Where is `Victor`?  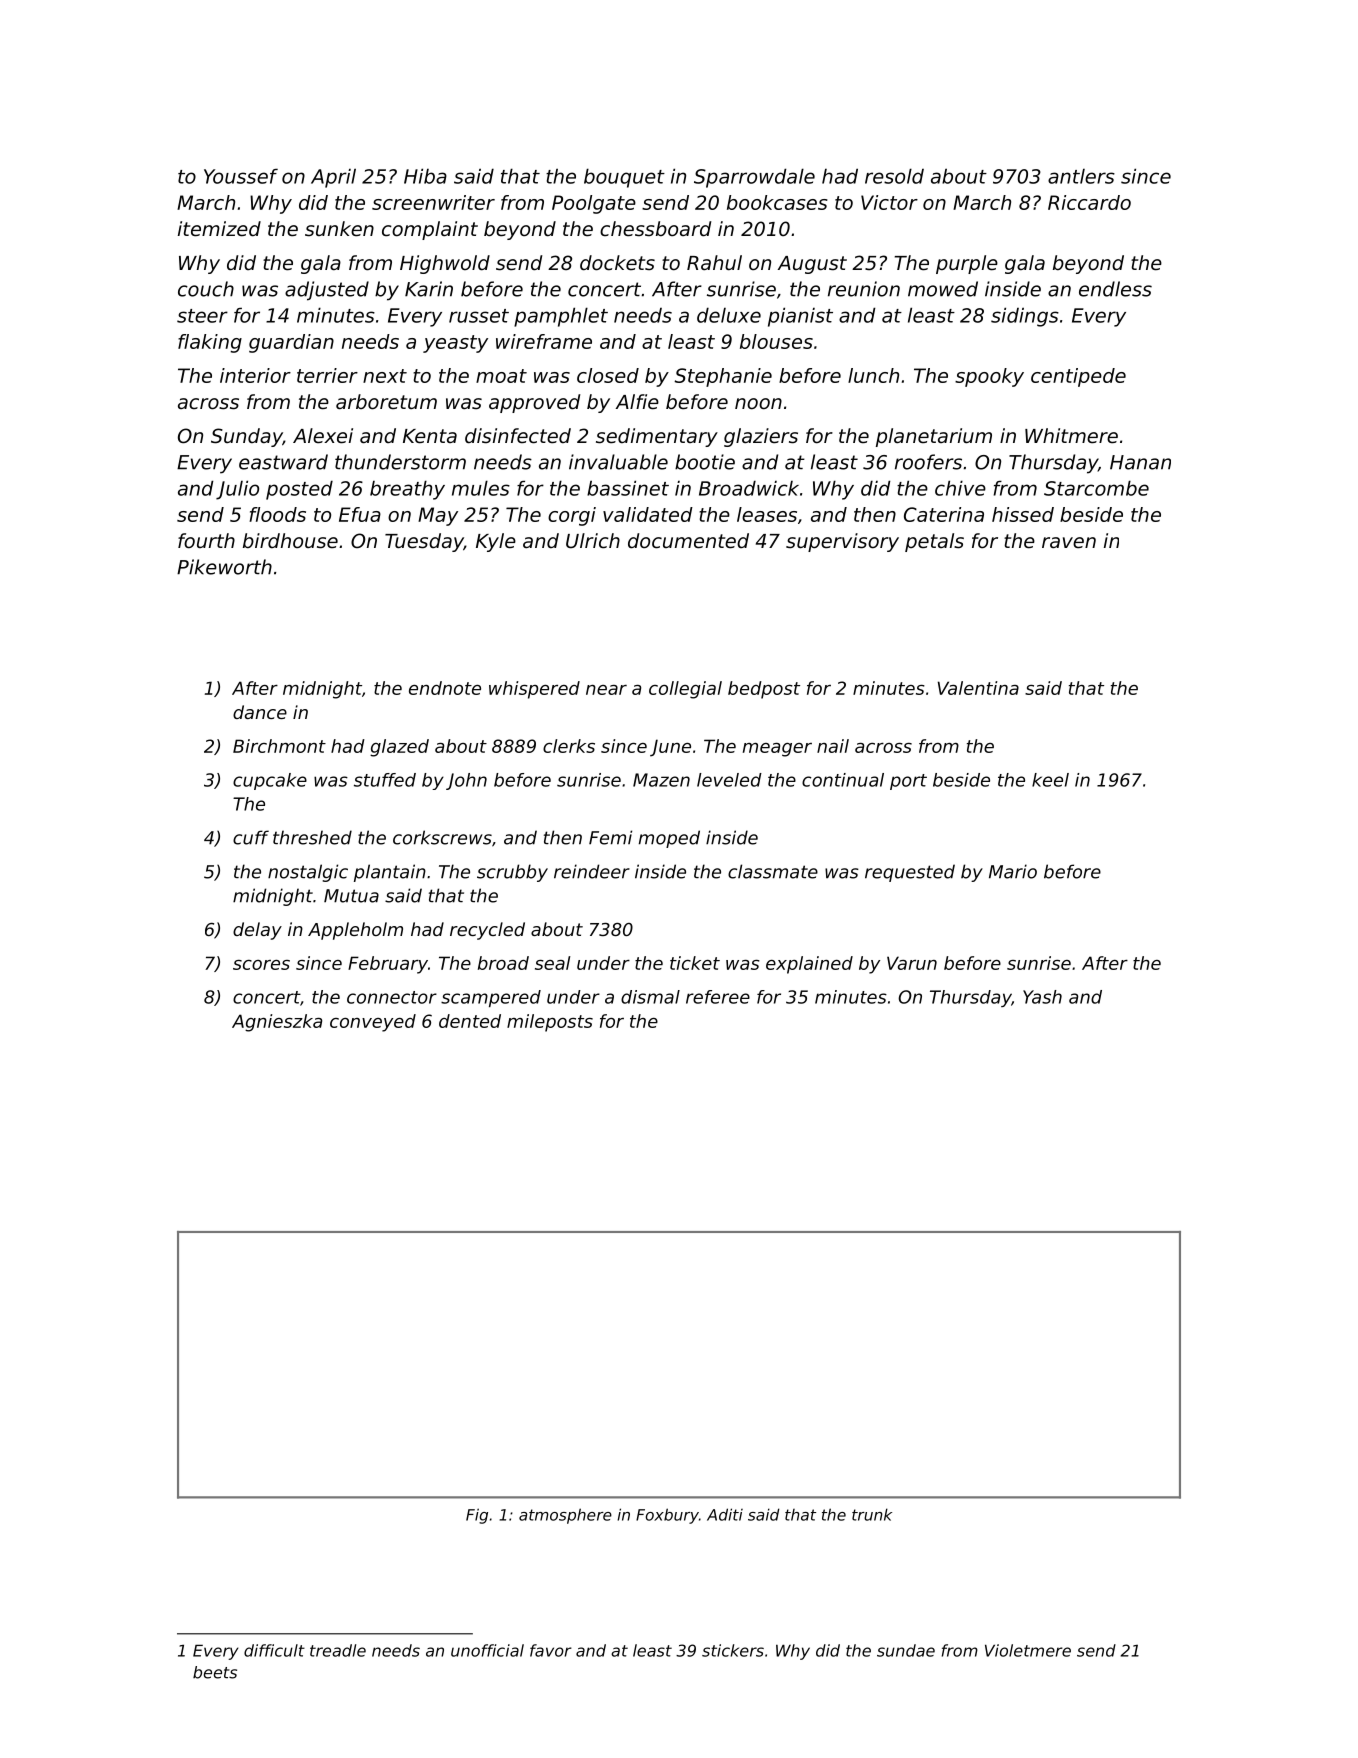 Victor is located at coordinates (889, 202).
